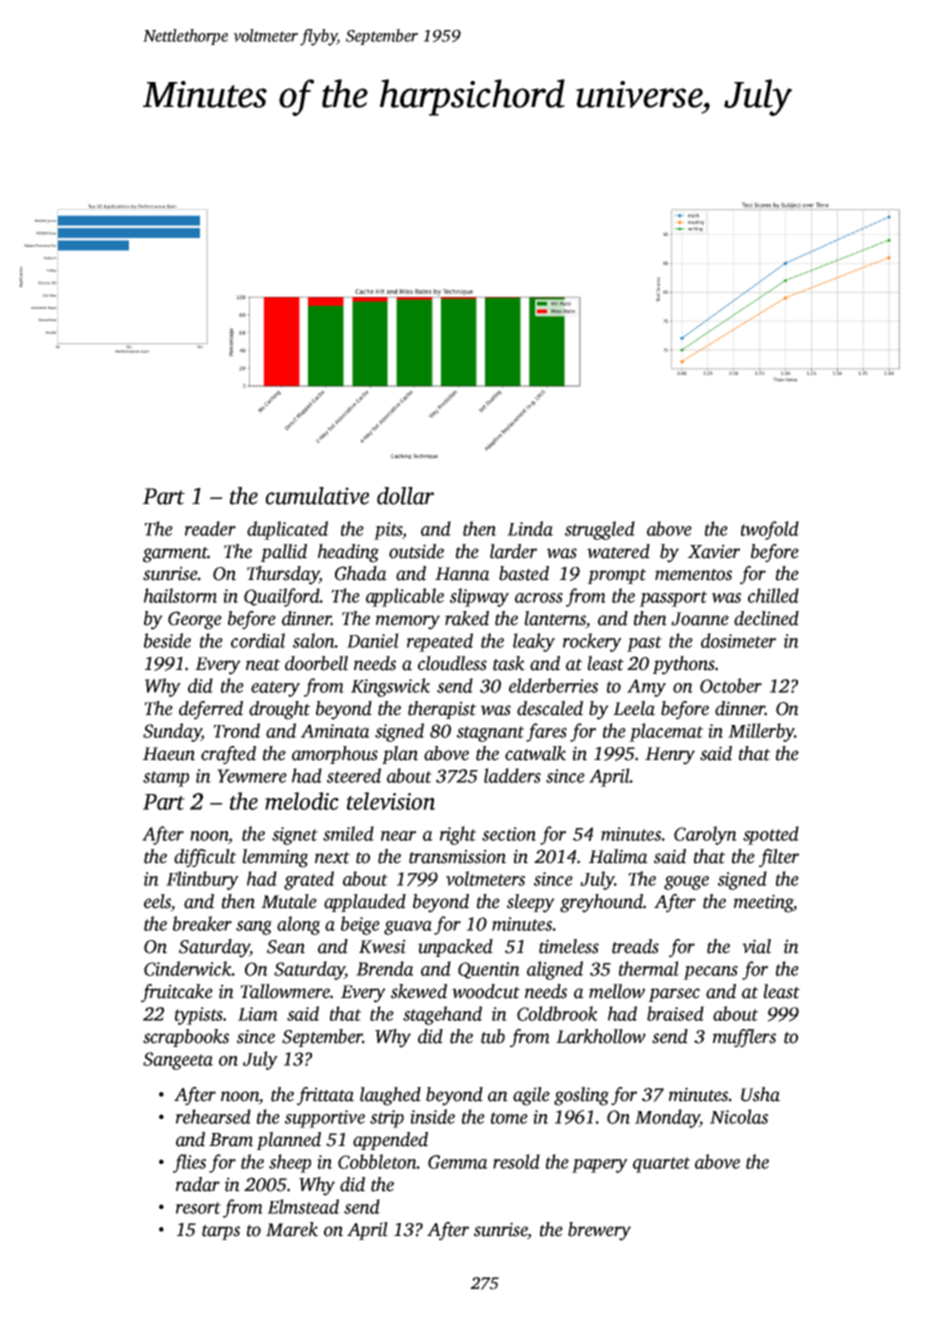 Image resolution: width=942 pixels, height=1338 pixels. What do you see at coordinates (490, 734) in the page?
I see `stagnant` at bounding box center [490, 734].
